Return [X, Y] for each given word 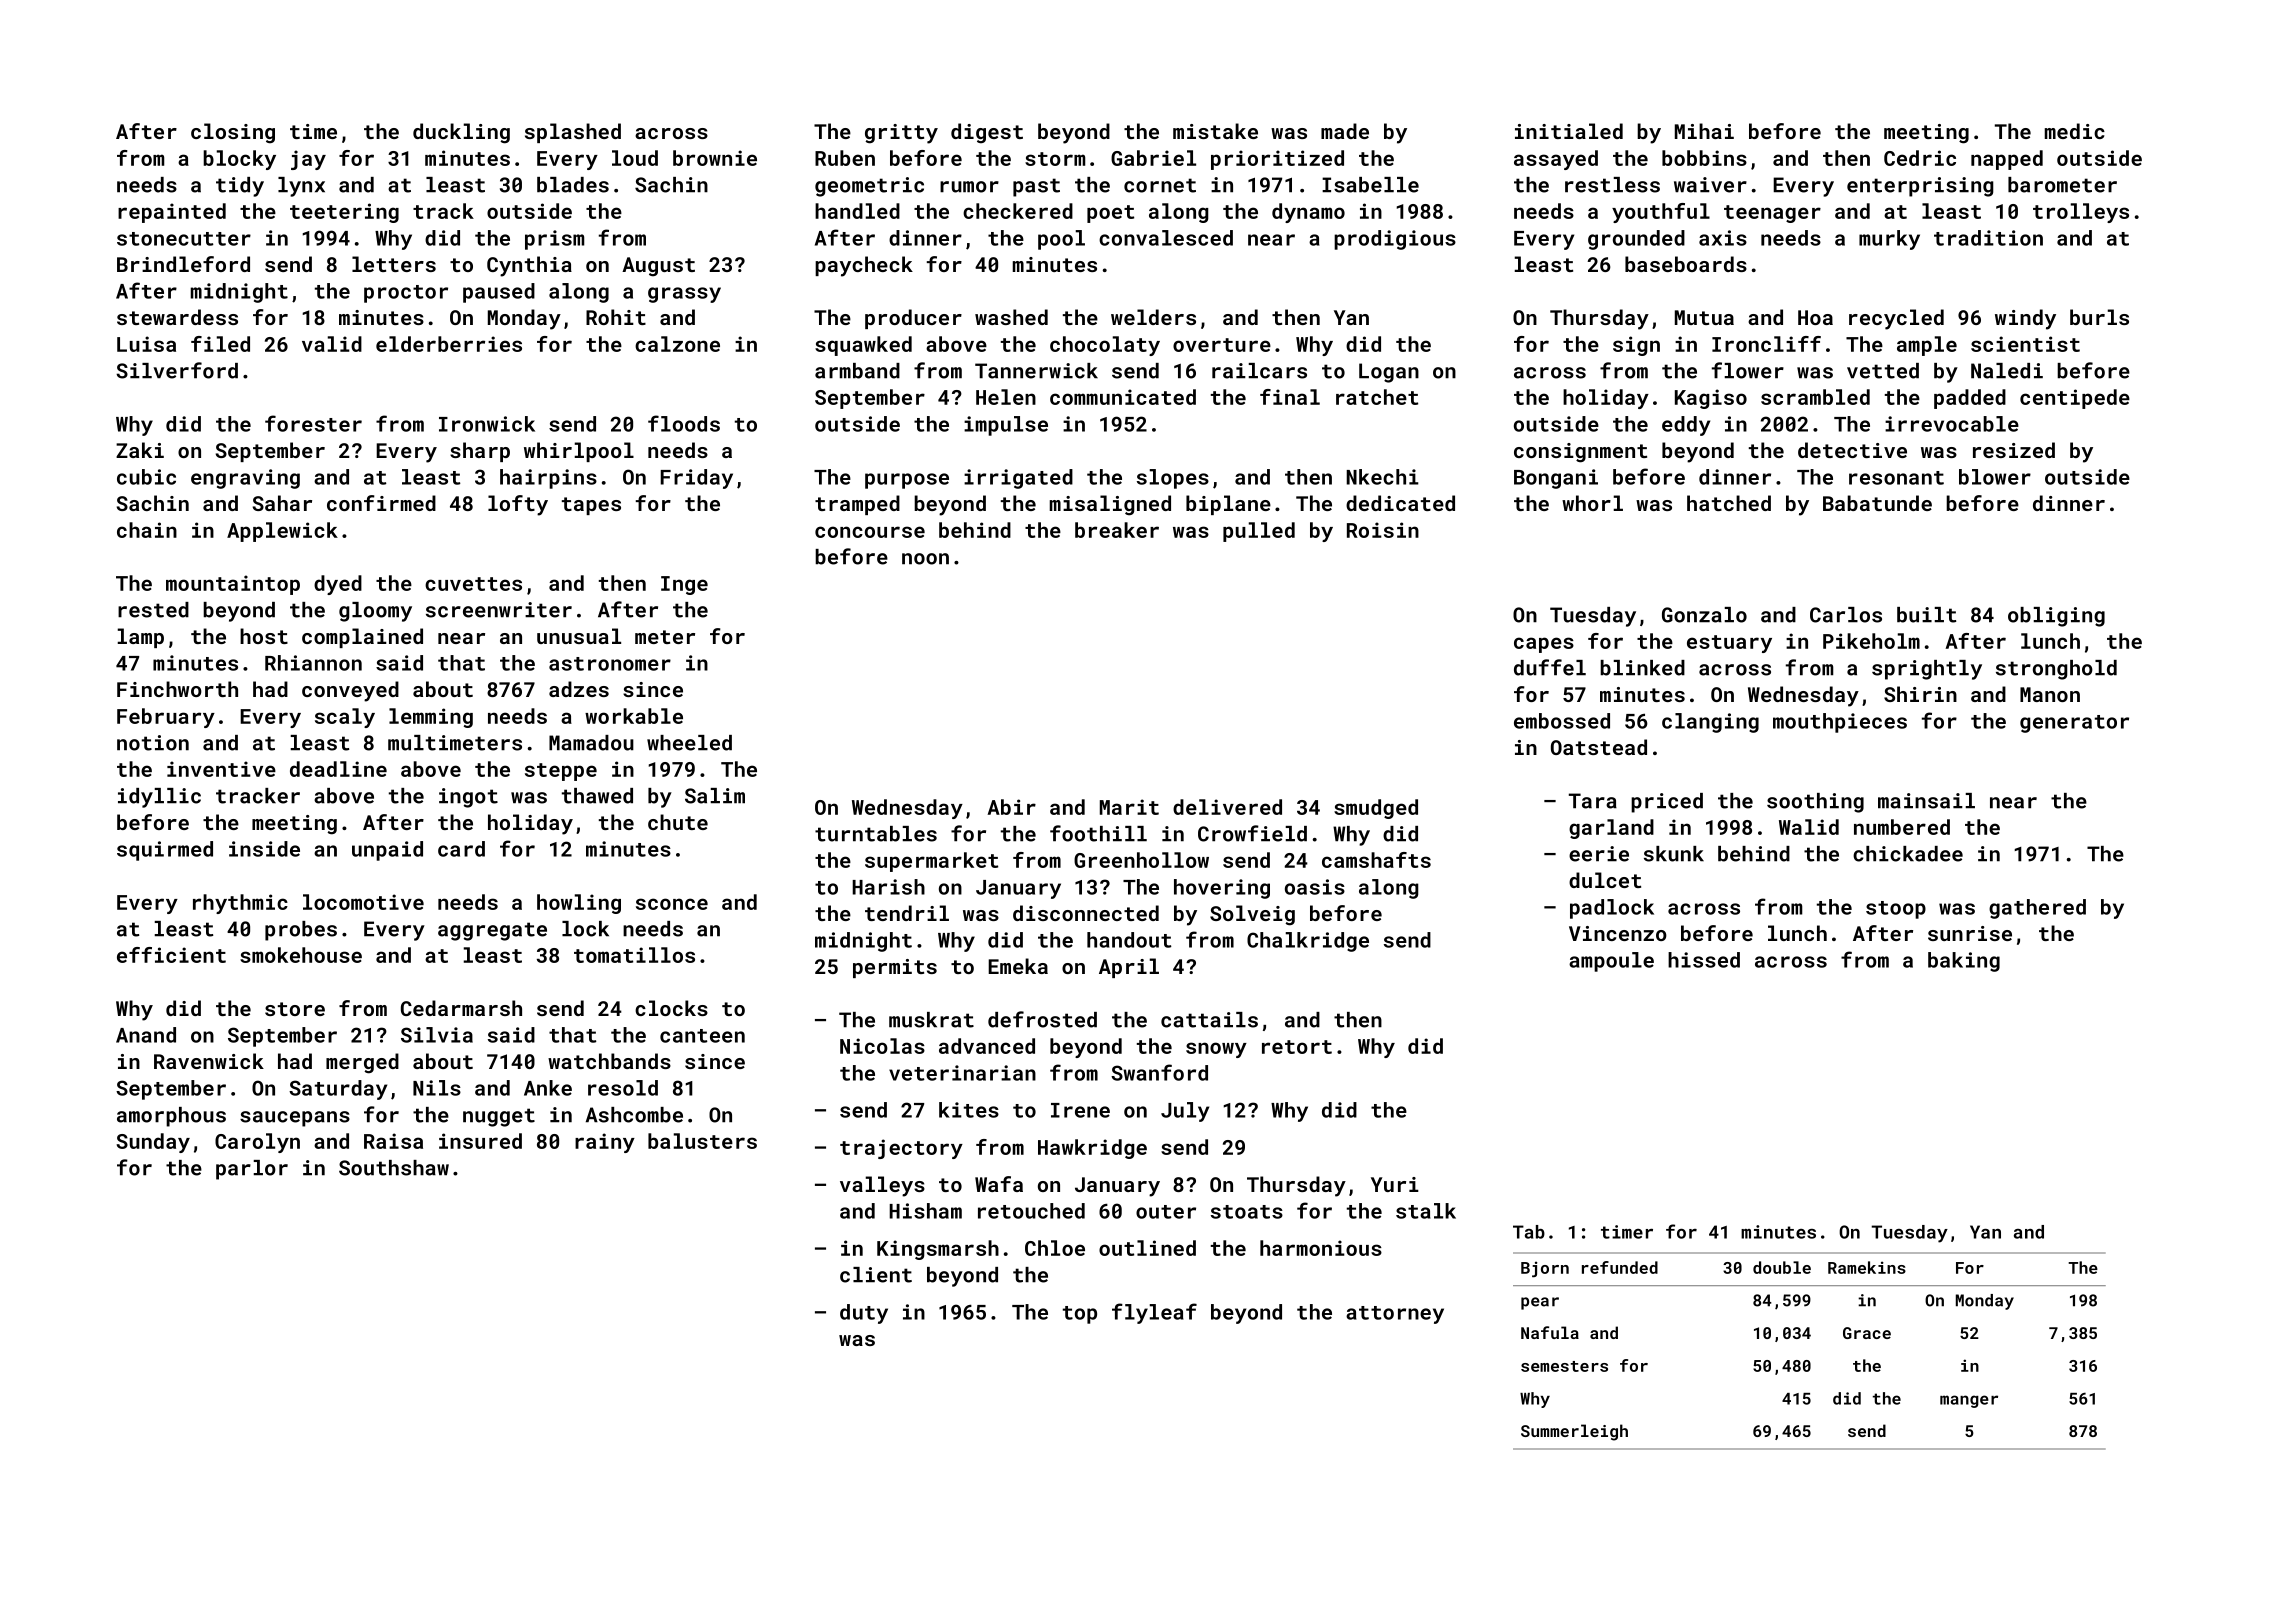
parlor [252, 1170]
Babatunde [1877, 503]
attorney [1395, 1315]
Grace [1867, 1333]
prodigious [1395, 240]
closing [233, 133]
